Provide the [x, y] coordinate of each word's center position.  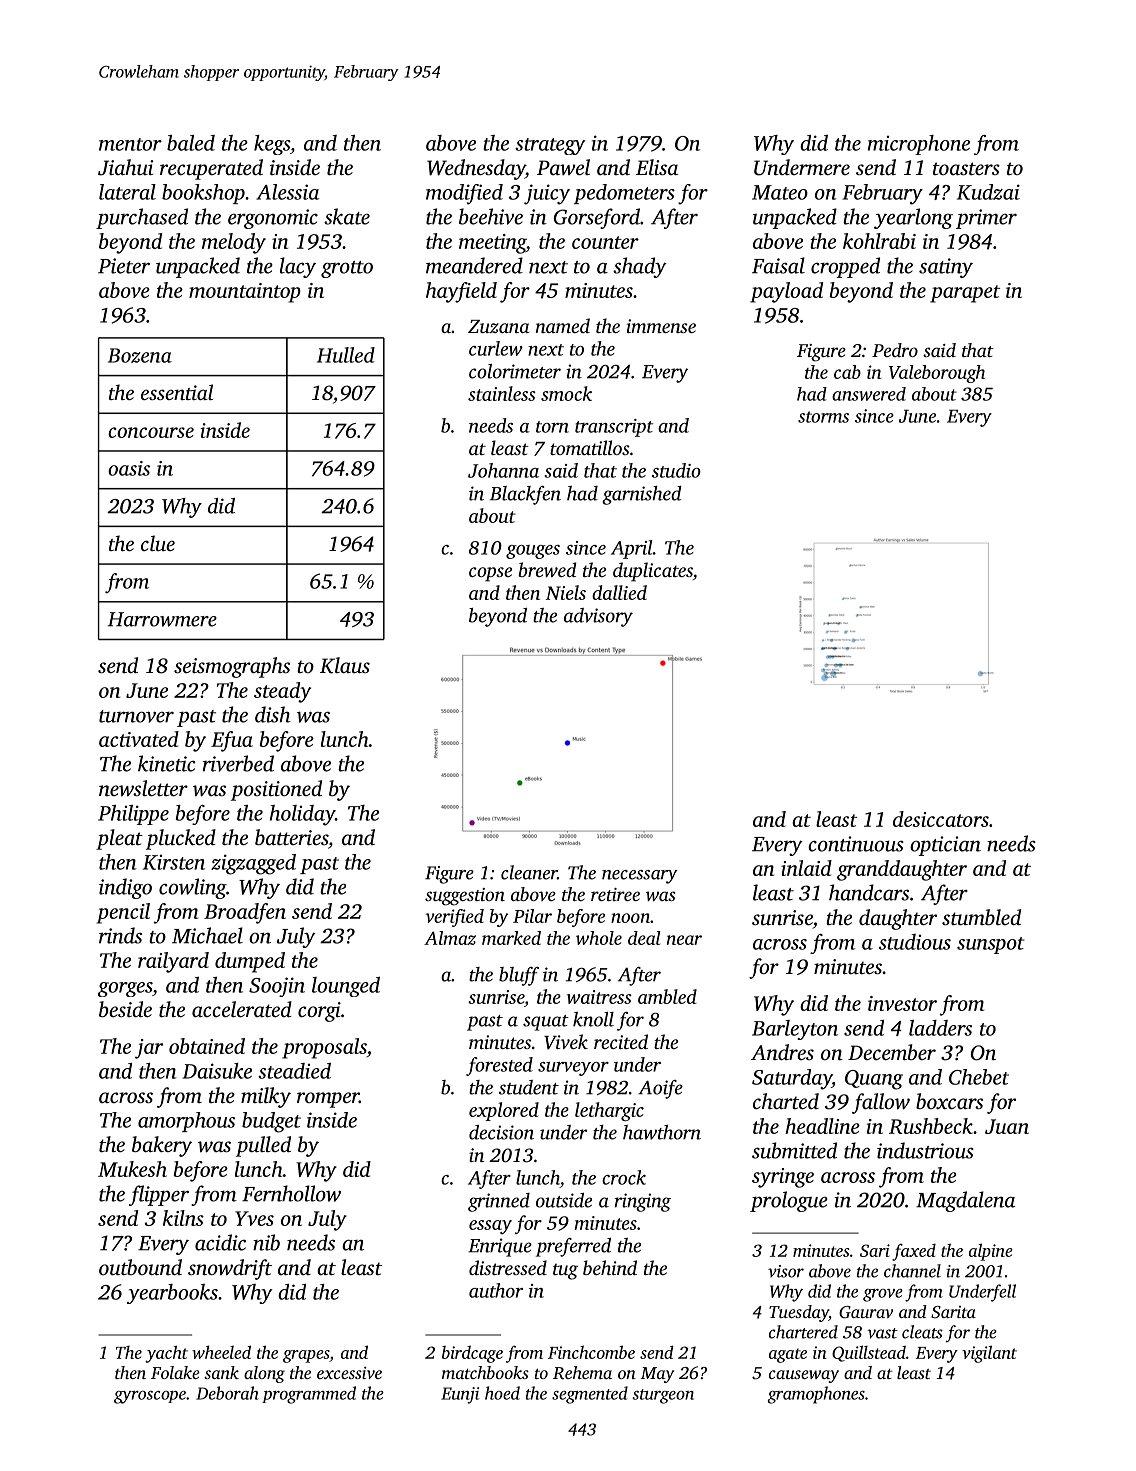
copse [490, 574]
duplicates [653, 572]
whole [599, 938]
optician [945, 846]
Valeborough [937, 374]
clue [158, 543]
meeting [492, 244]
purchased [142, 218]
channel [912, 1271]
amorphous [186, 1122]
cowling [192, 888]
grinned [499, 1202]
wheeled [221, 1352]
